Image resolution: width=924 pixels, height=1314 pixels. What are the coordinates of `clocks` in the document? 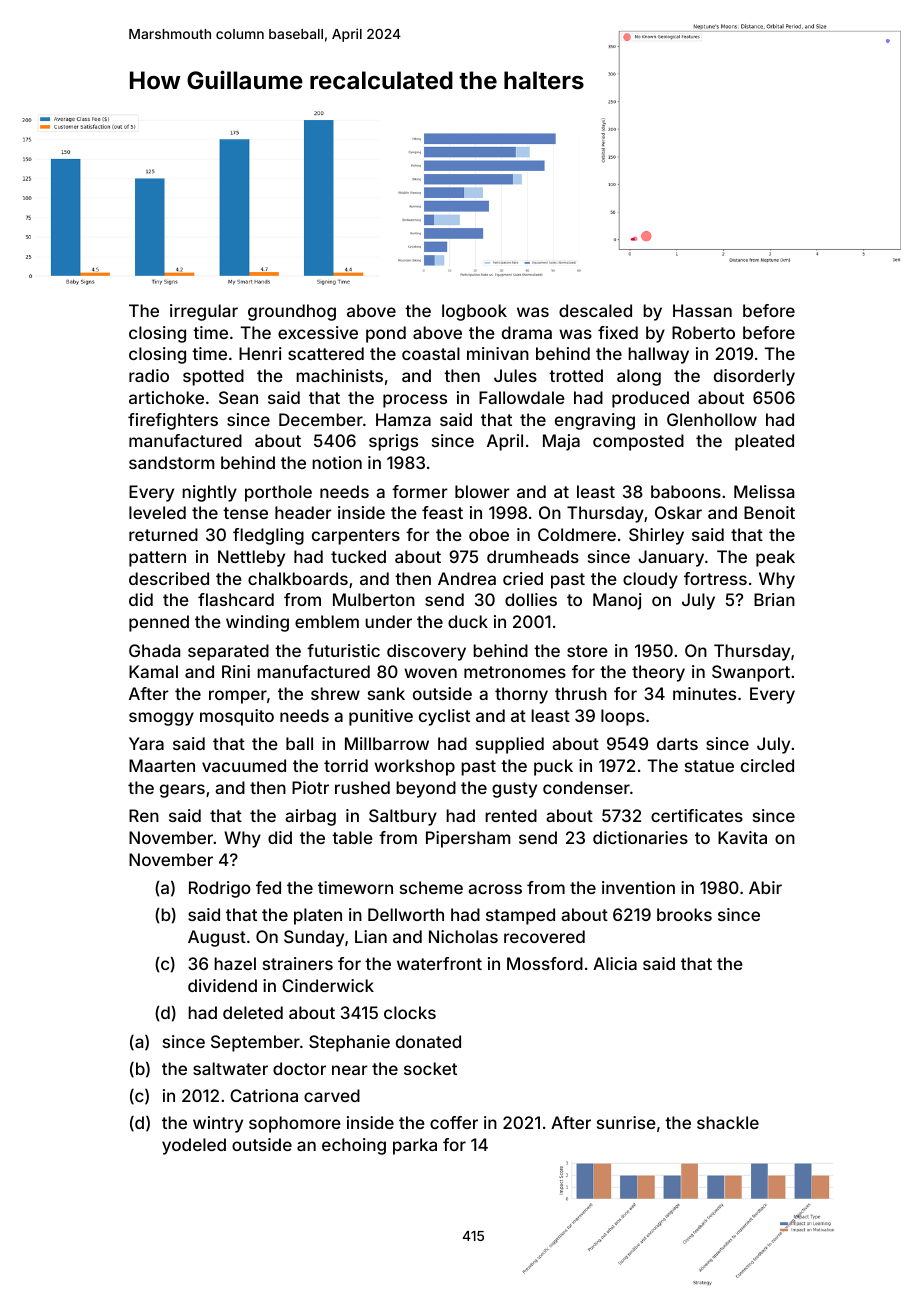 It's located at (410, 1012).
